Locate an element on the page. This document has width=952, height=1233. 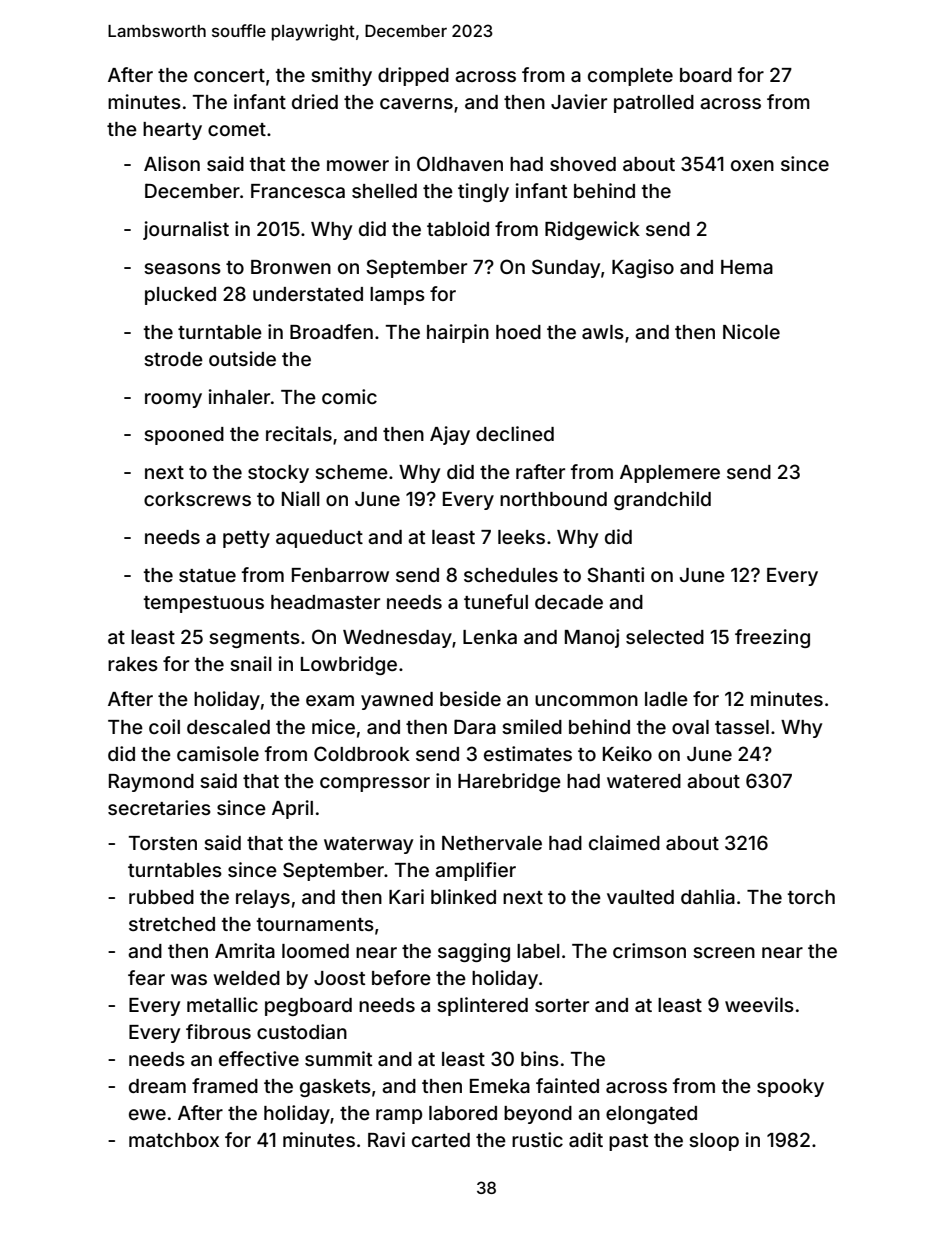
northbound is located at coordinates (553, 499).
